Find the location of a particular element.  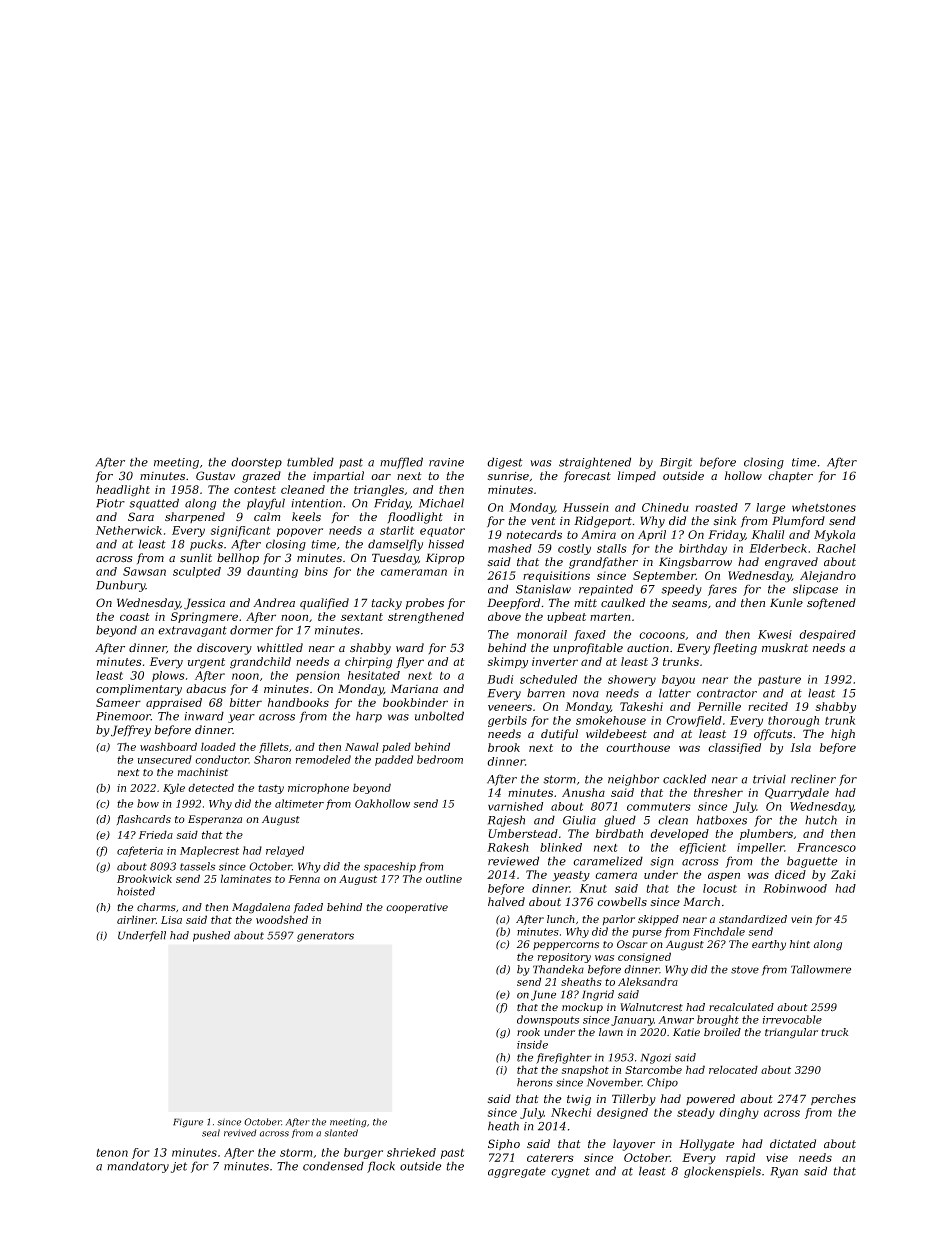

Finchdale is located at coordinates (719, 931).
